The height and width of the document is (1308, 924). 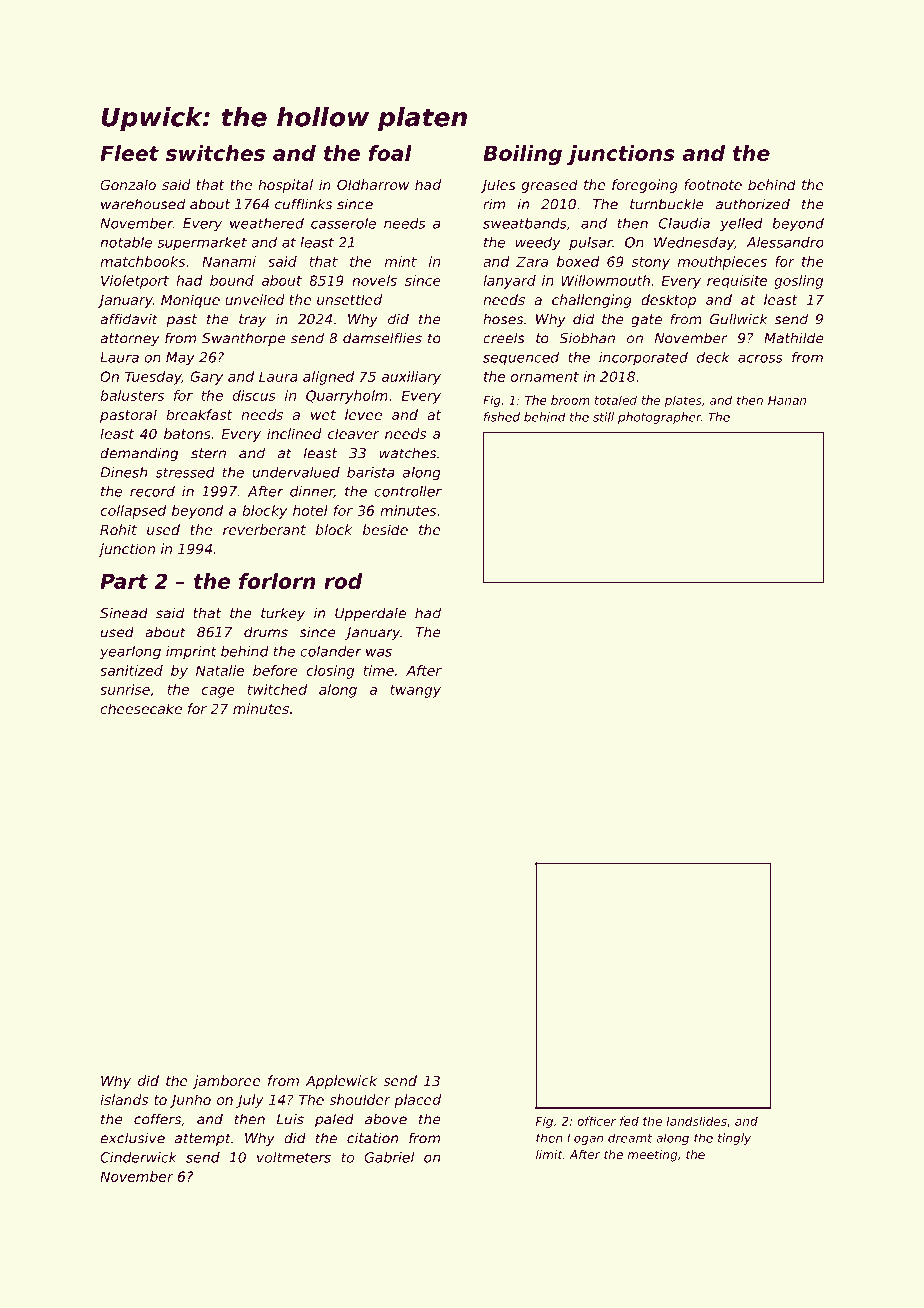 What do you see at coordinates (254, 395) in the document?
I see `discus` at bounding box center [254, 395].
